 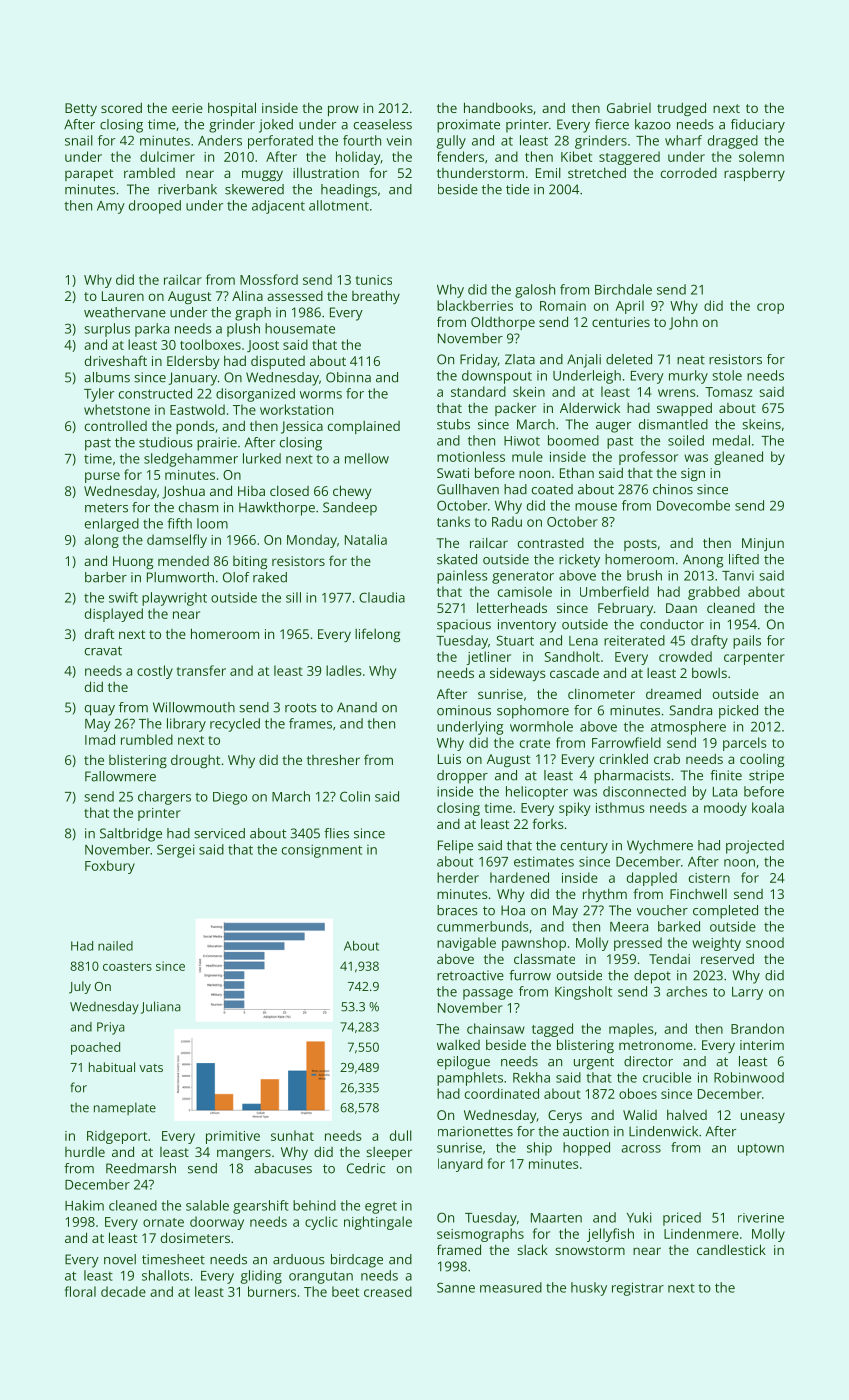 I want to click on eerie, so click(x=187, y=108).
